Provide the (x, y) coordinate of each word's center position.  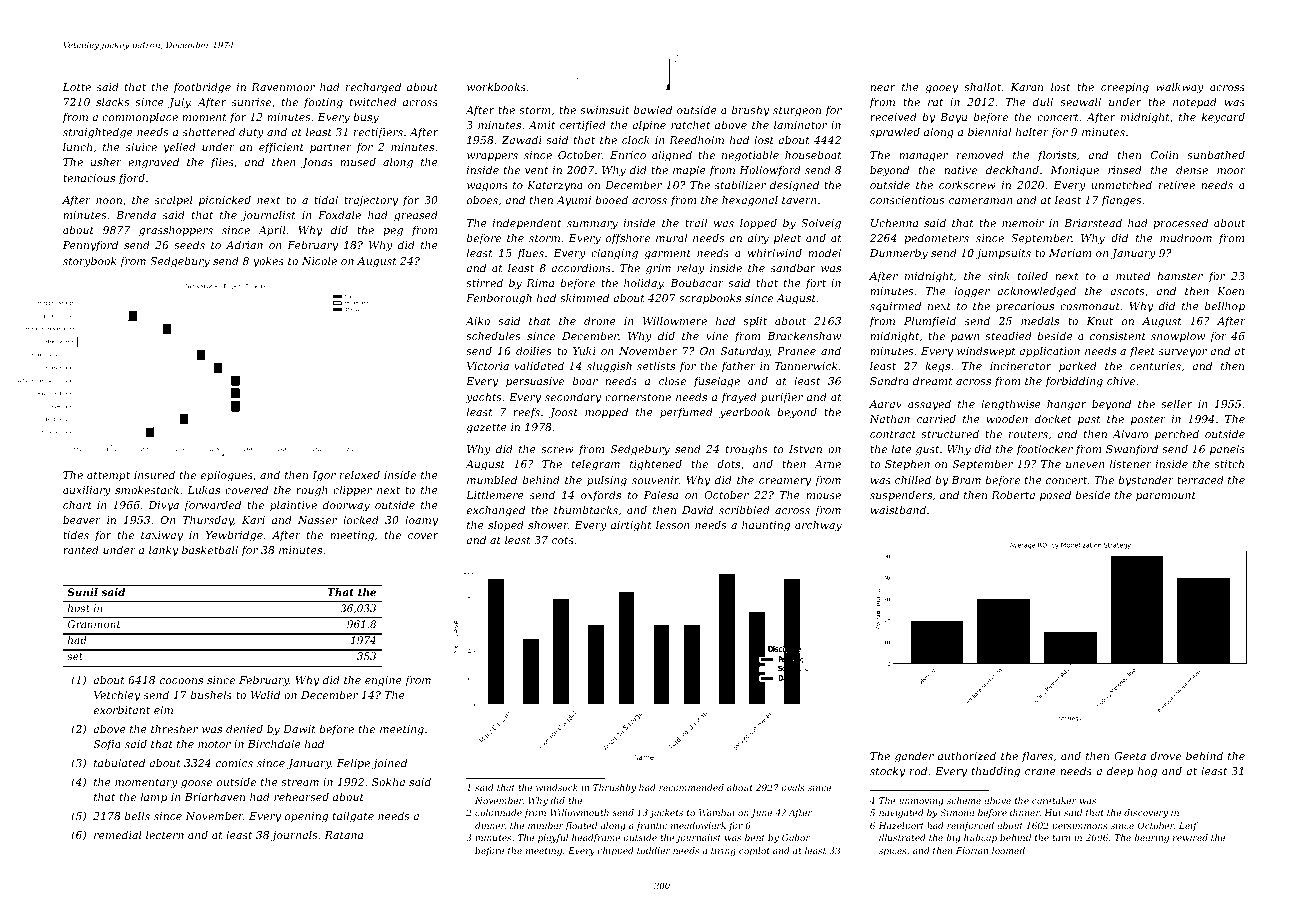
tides (76, 535)
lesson (673, 524)
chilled (913, 479)
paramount (1166, 496)
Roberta (1013, 494)
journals (294, 836)
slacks (113, 101)
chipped (616, 851)
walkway (1180, 88)
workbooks (496, 86)
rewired (1190, 837)
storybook (89, 262)
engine (383, 681)
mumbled (492, 479)
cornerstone (638, 397)
